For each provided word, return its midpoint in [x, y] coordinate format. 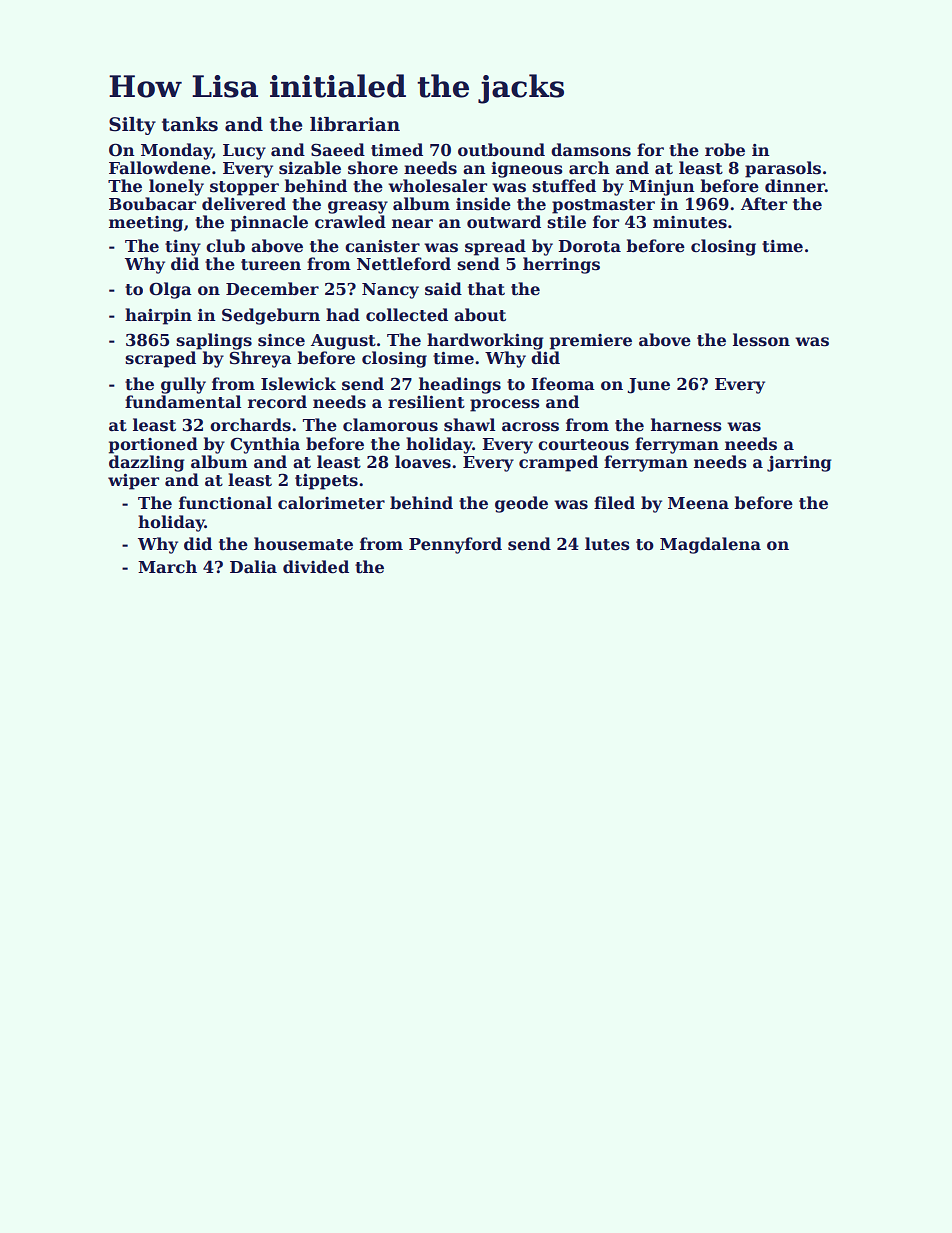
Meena [698, 503]
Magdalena [710, 545]
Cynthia [265, 445]
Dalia [253, 566]
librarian [355, 124]
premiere [591, 342]
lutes [607, 544]
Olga [170, 290]
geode [521, 504]
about [480, 315]
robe [725, 150]
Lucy [244, 152]
